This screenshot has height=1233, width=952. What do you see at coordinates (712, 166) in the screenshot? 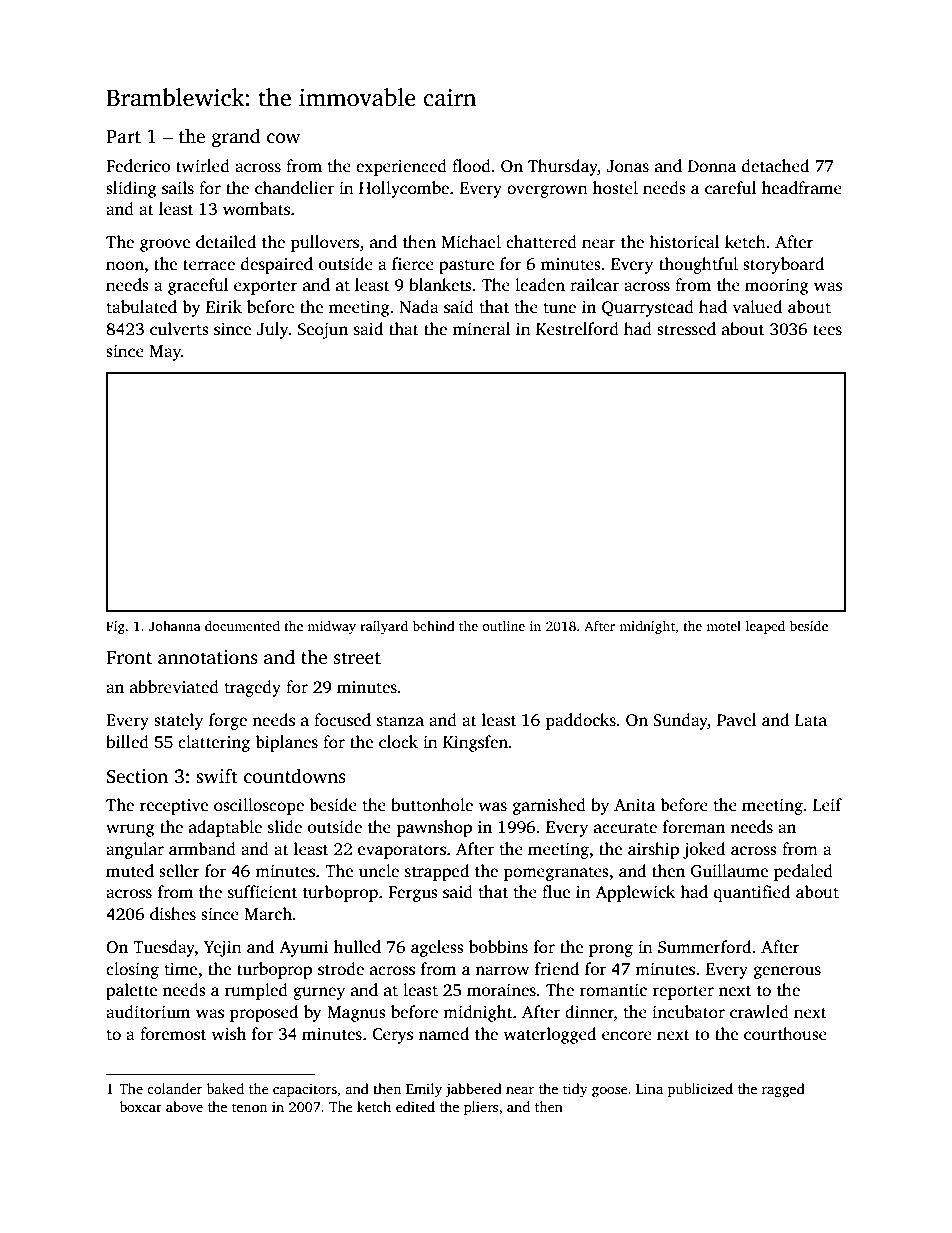
I see `Donna` at bounding box center [712, 166].
